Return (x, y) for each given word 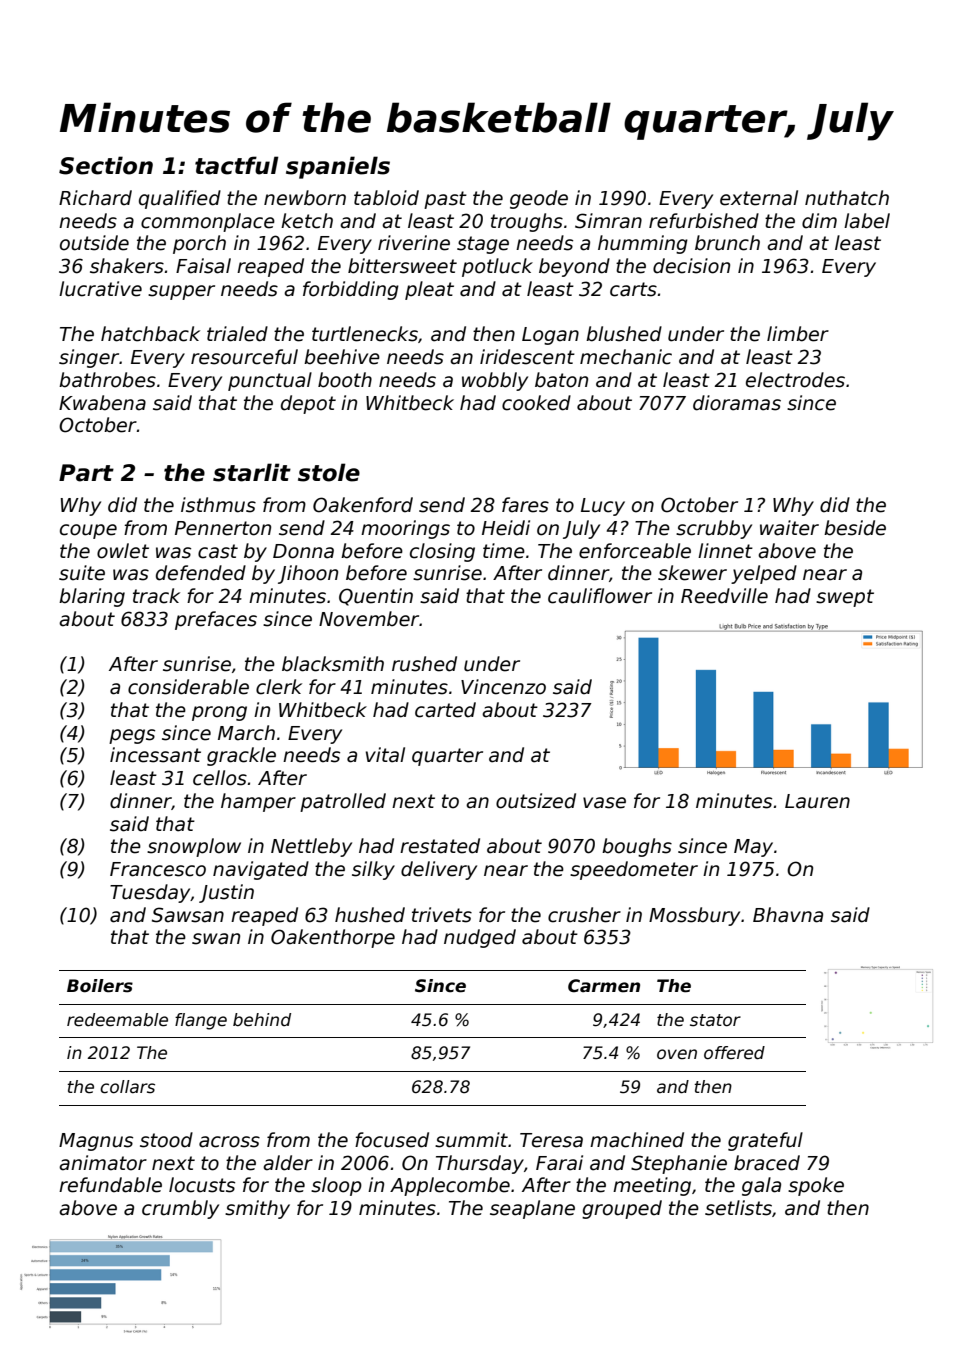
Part (86, 473)
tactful (237, 165)
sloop (336, 1186)
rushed (424, 664)
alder (288, 1163)
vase (604, 803)
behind (262, 1020)
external (759, 198)
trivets (442, 915)
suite (82, 573)
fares (525, 505)
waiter (789, 528)
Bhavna (788, 915)
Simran (608, 221)
